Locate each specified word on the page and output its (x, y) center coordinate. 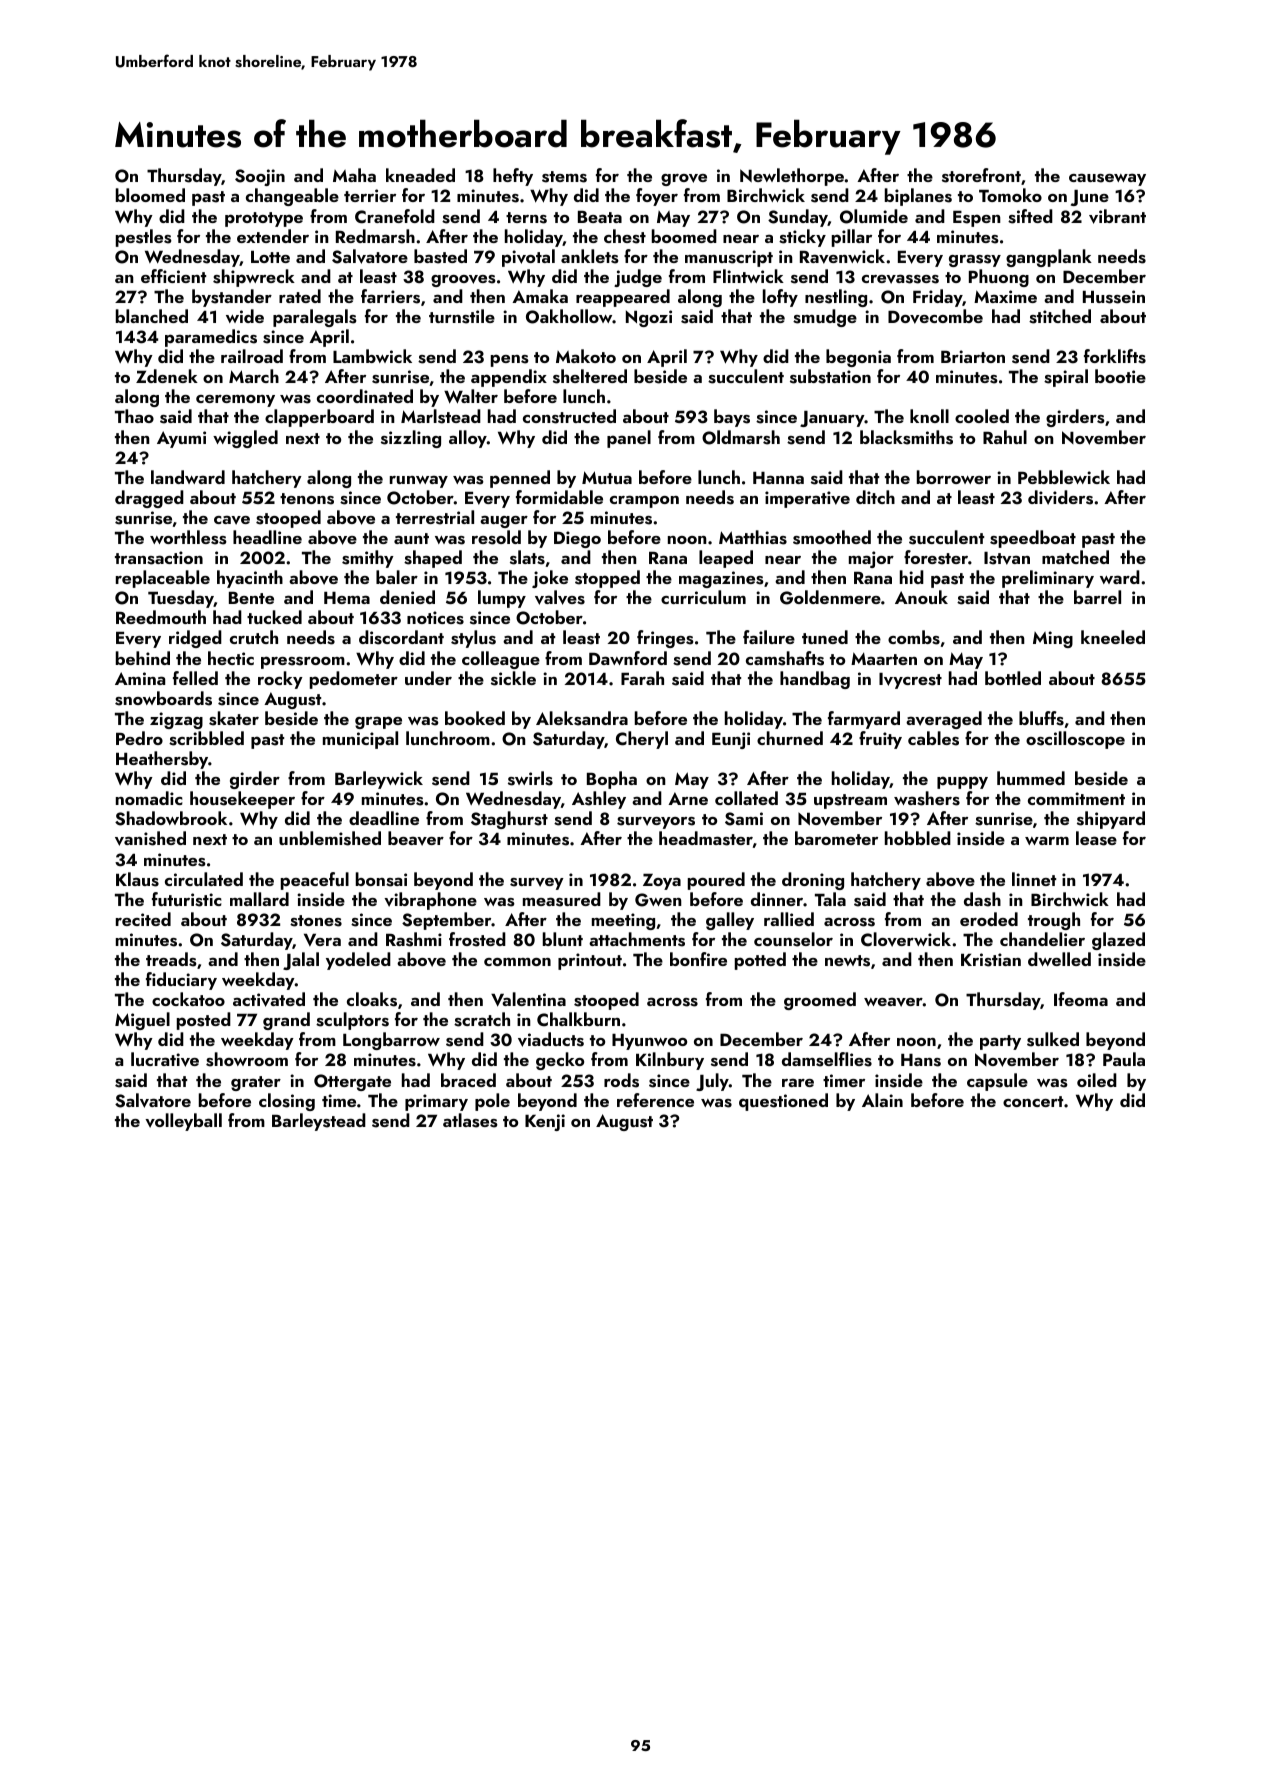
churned (790, 738)
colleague (501, 660)
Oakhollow (569, 316)
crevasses (900, 279)
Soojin (260, 177)
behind (143, 658)
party (1000, 1042)
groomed (820, 1001)
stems (564, 177)
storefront (981, 175)
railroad (252, 356)
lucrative (165, 1059)
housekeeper (242, 800)
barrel (1097, 597)
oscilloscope (1075, 740)
